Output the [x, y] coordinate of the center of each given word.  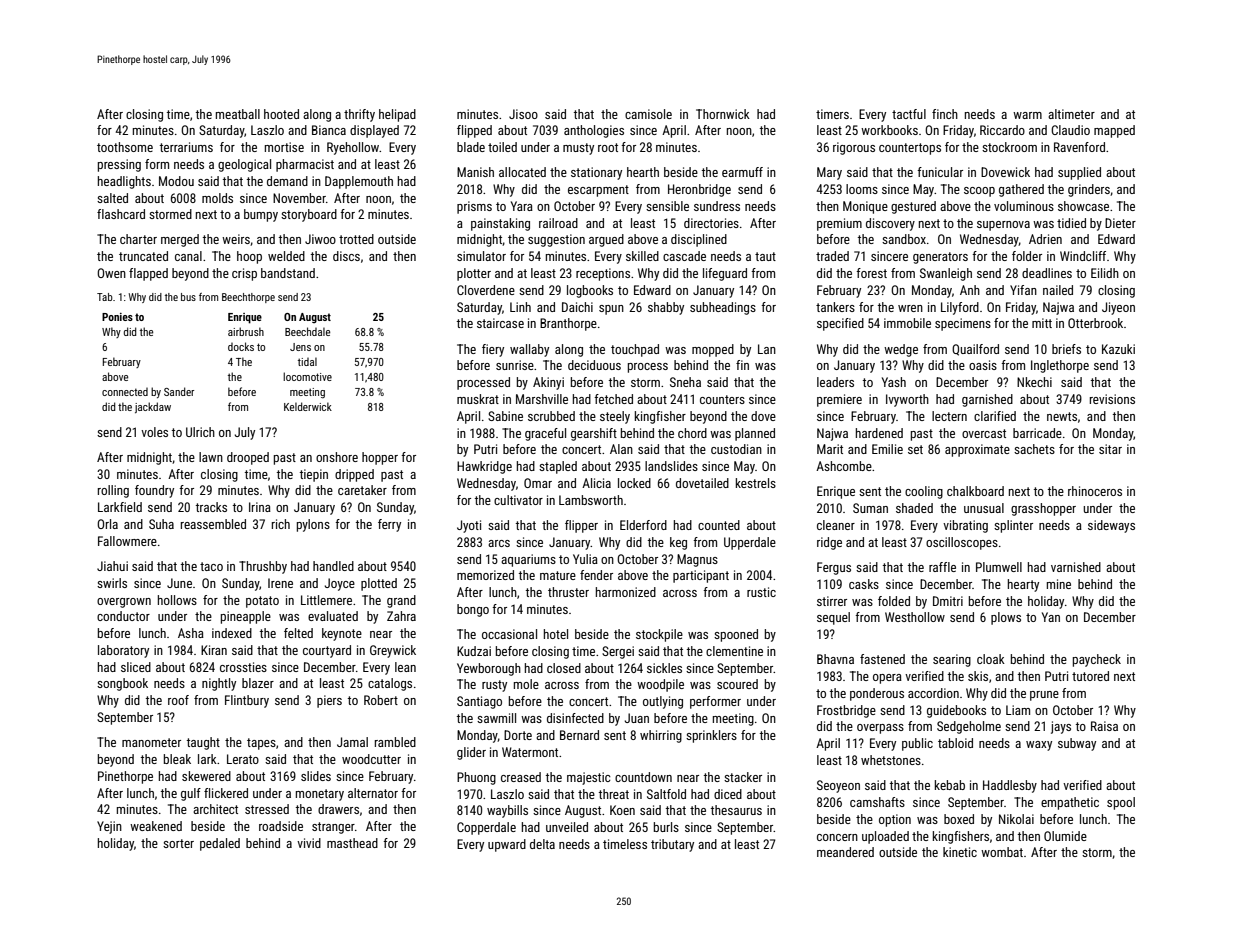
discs [346, 256]
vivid [309, 843]
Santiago [479, 702]
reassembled [213, 524]
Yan [1051, 617]
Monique [865, 207]
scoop [979, 192]
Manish [475, 172]
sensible [667, 206]
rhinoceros [1095, 491]
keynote [342, 634]
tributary [672, 845]
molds [217, 198]
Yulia [585, 559]
